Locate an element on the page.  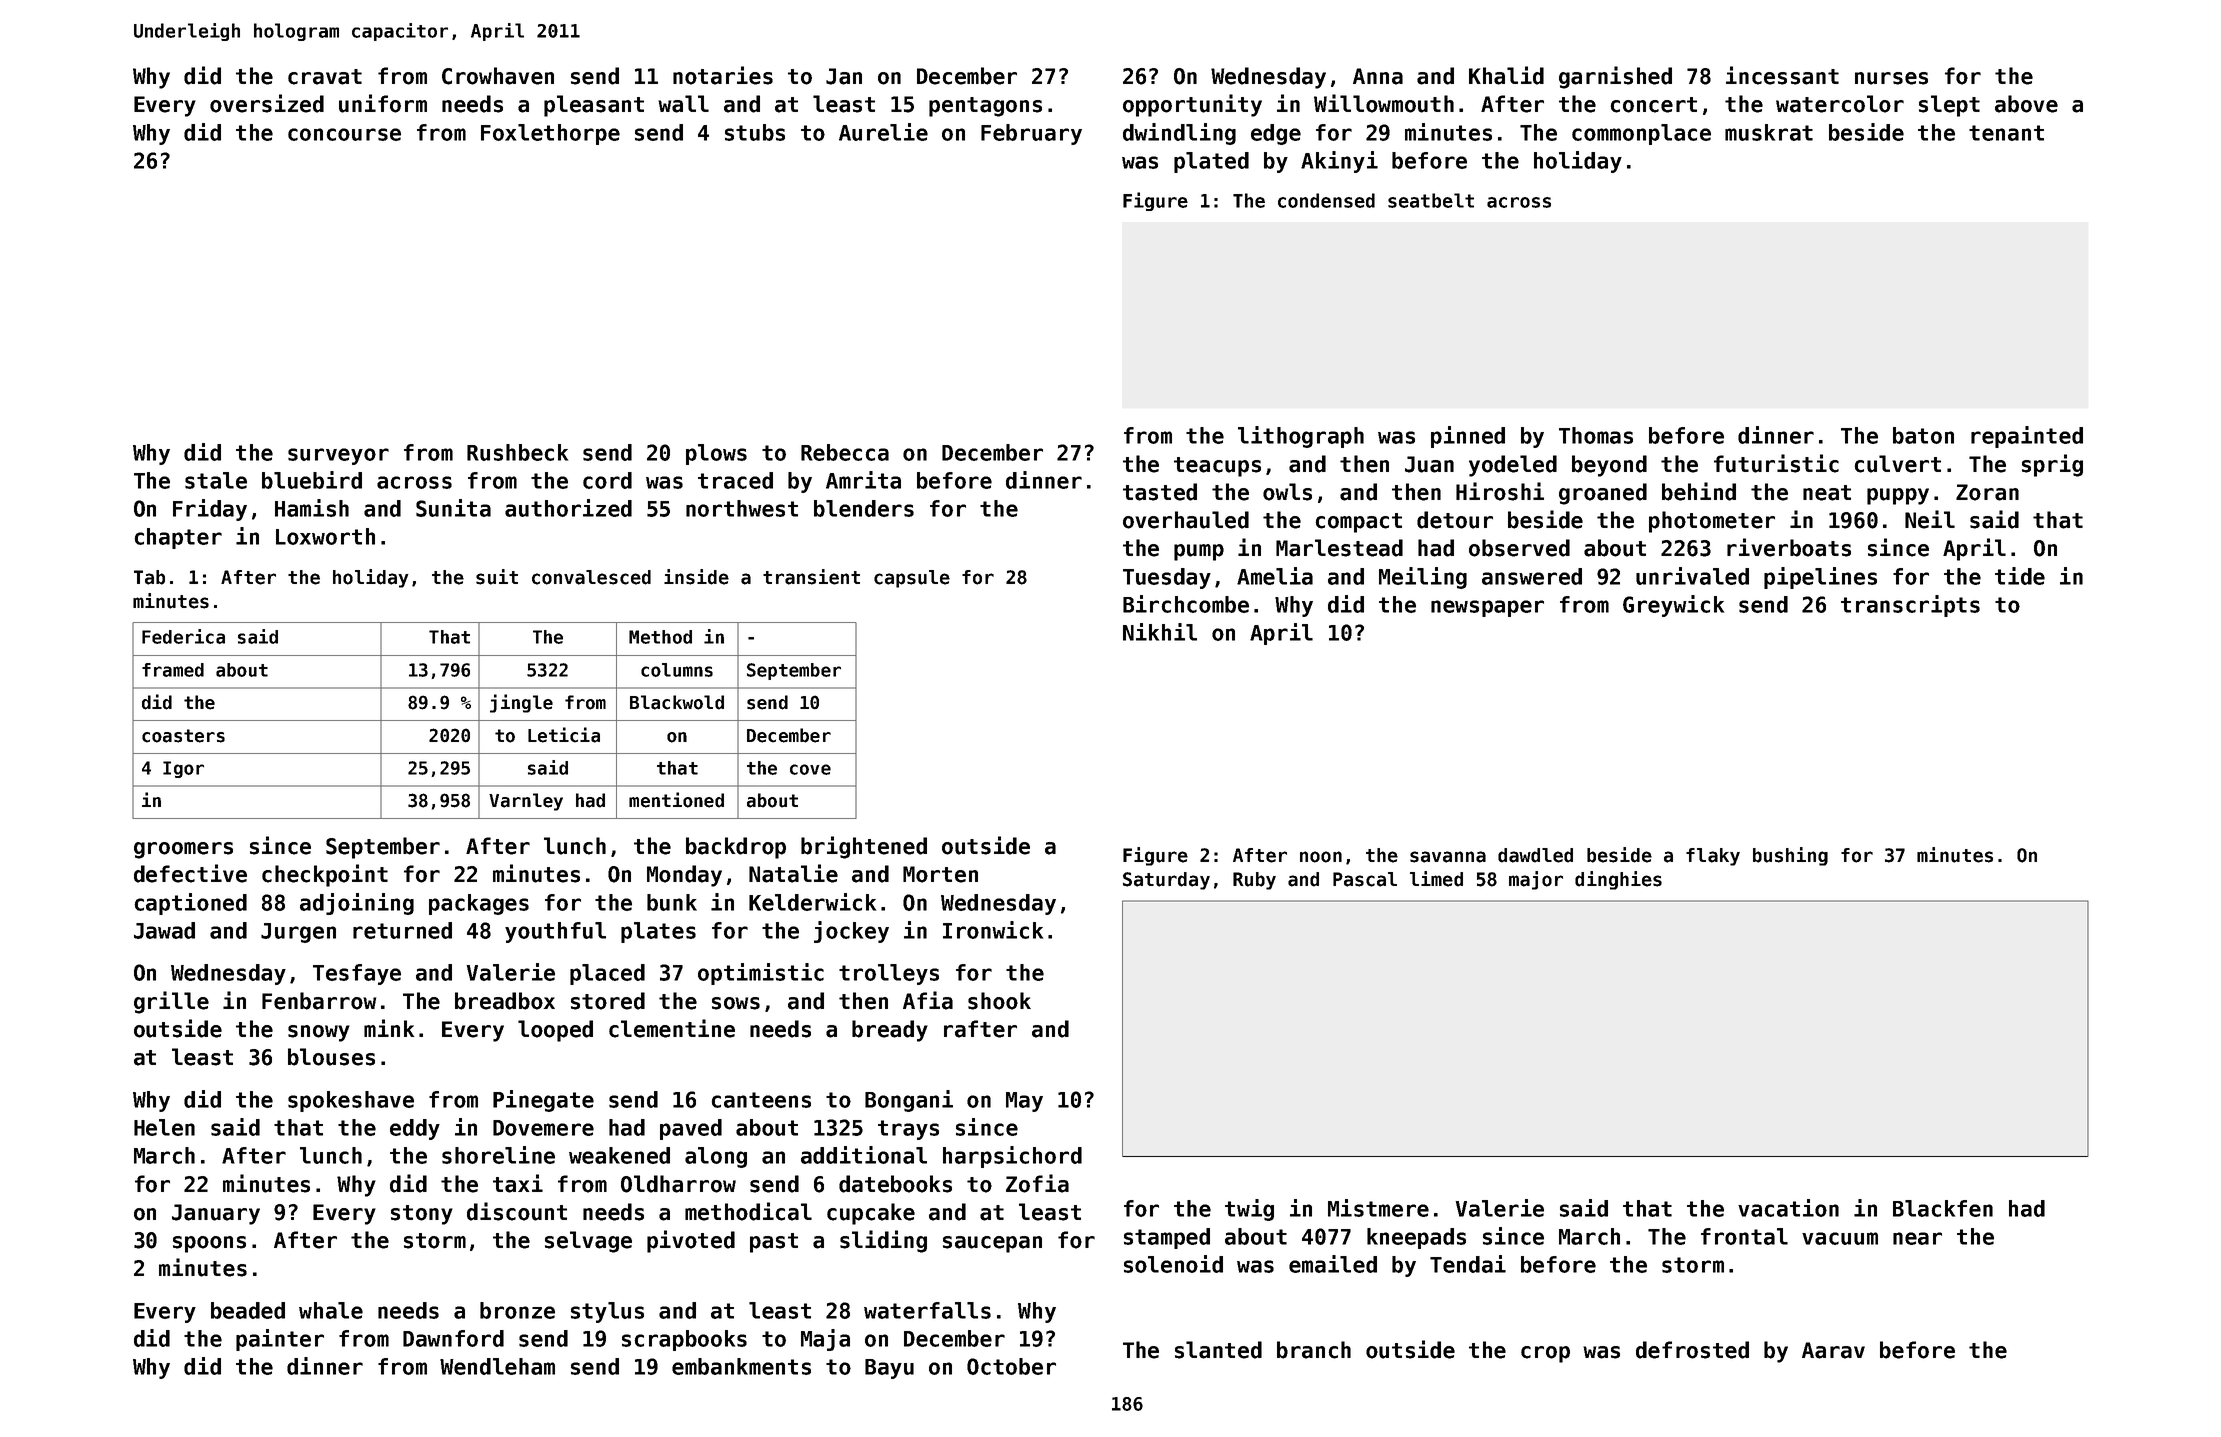
Rebecca is located at coordinates (845, 452).
